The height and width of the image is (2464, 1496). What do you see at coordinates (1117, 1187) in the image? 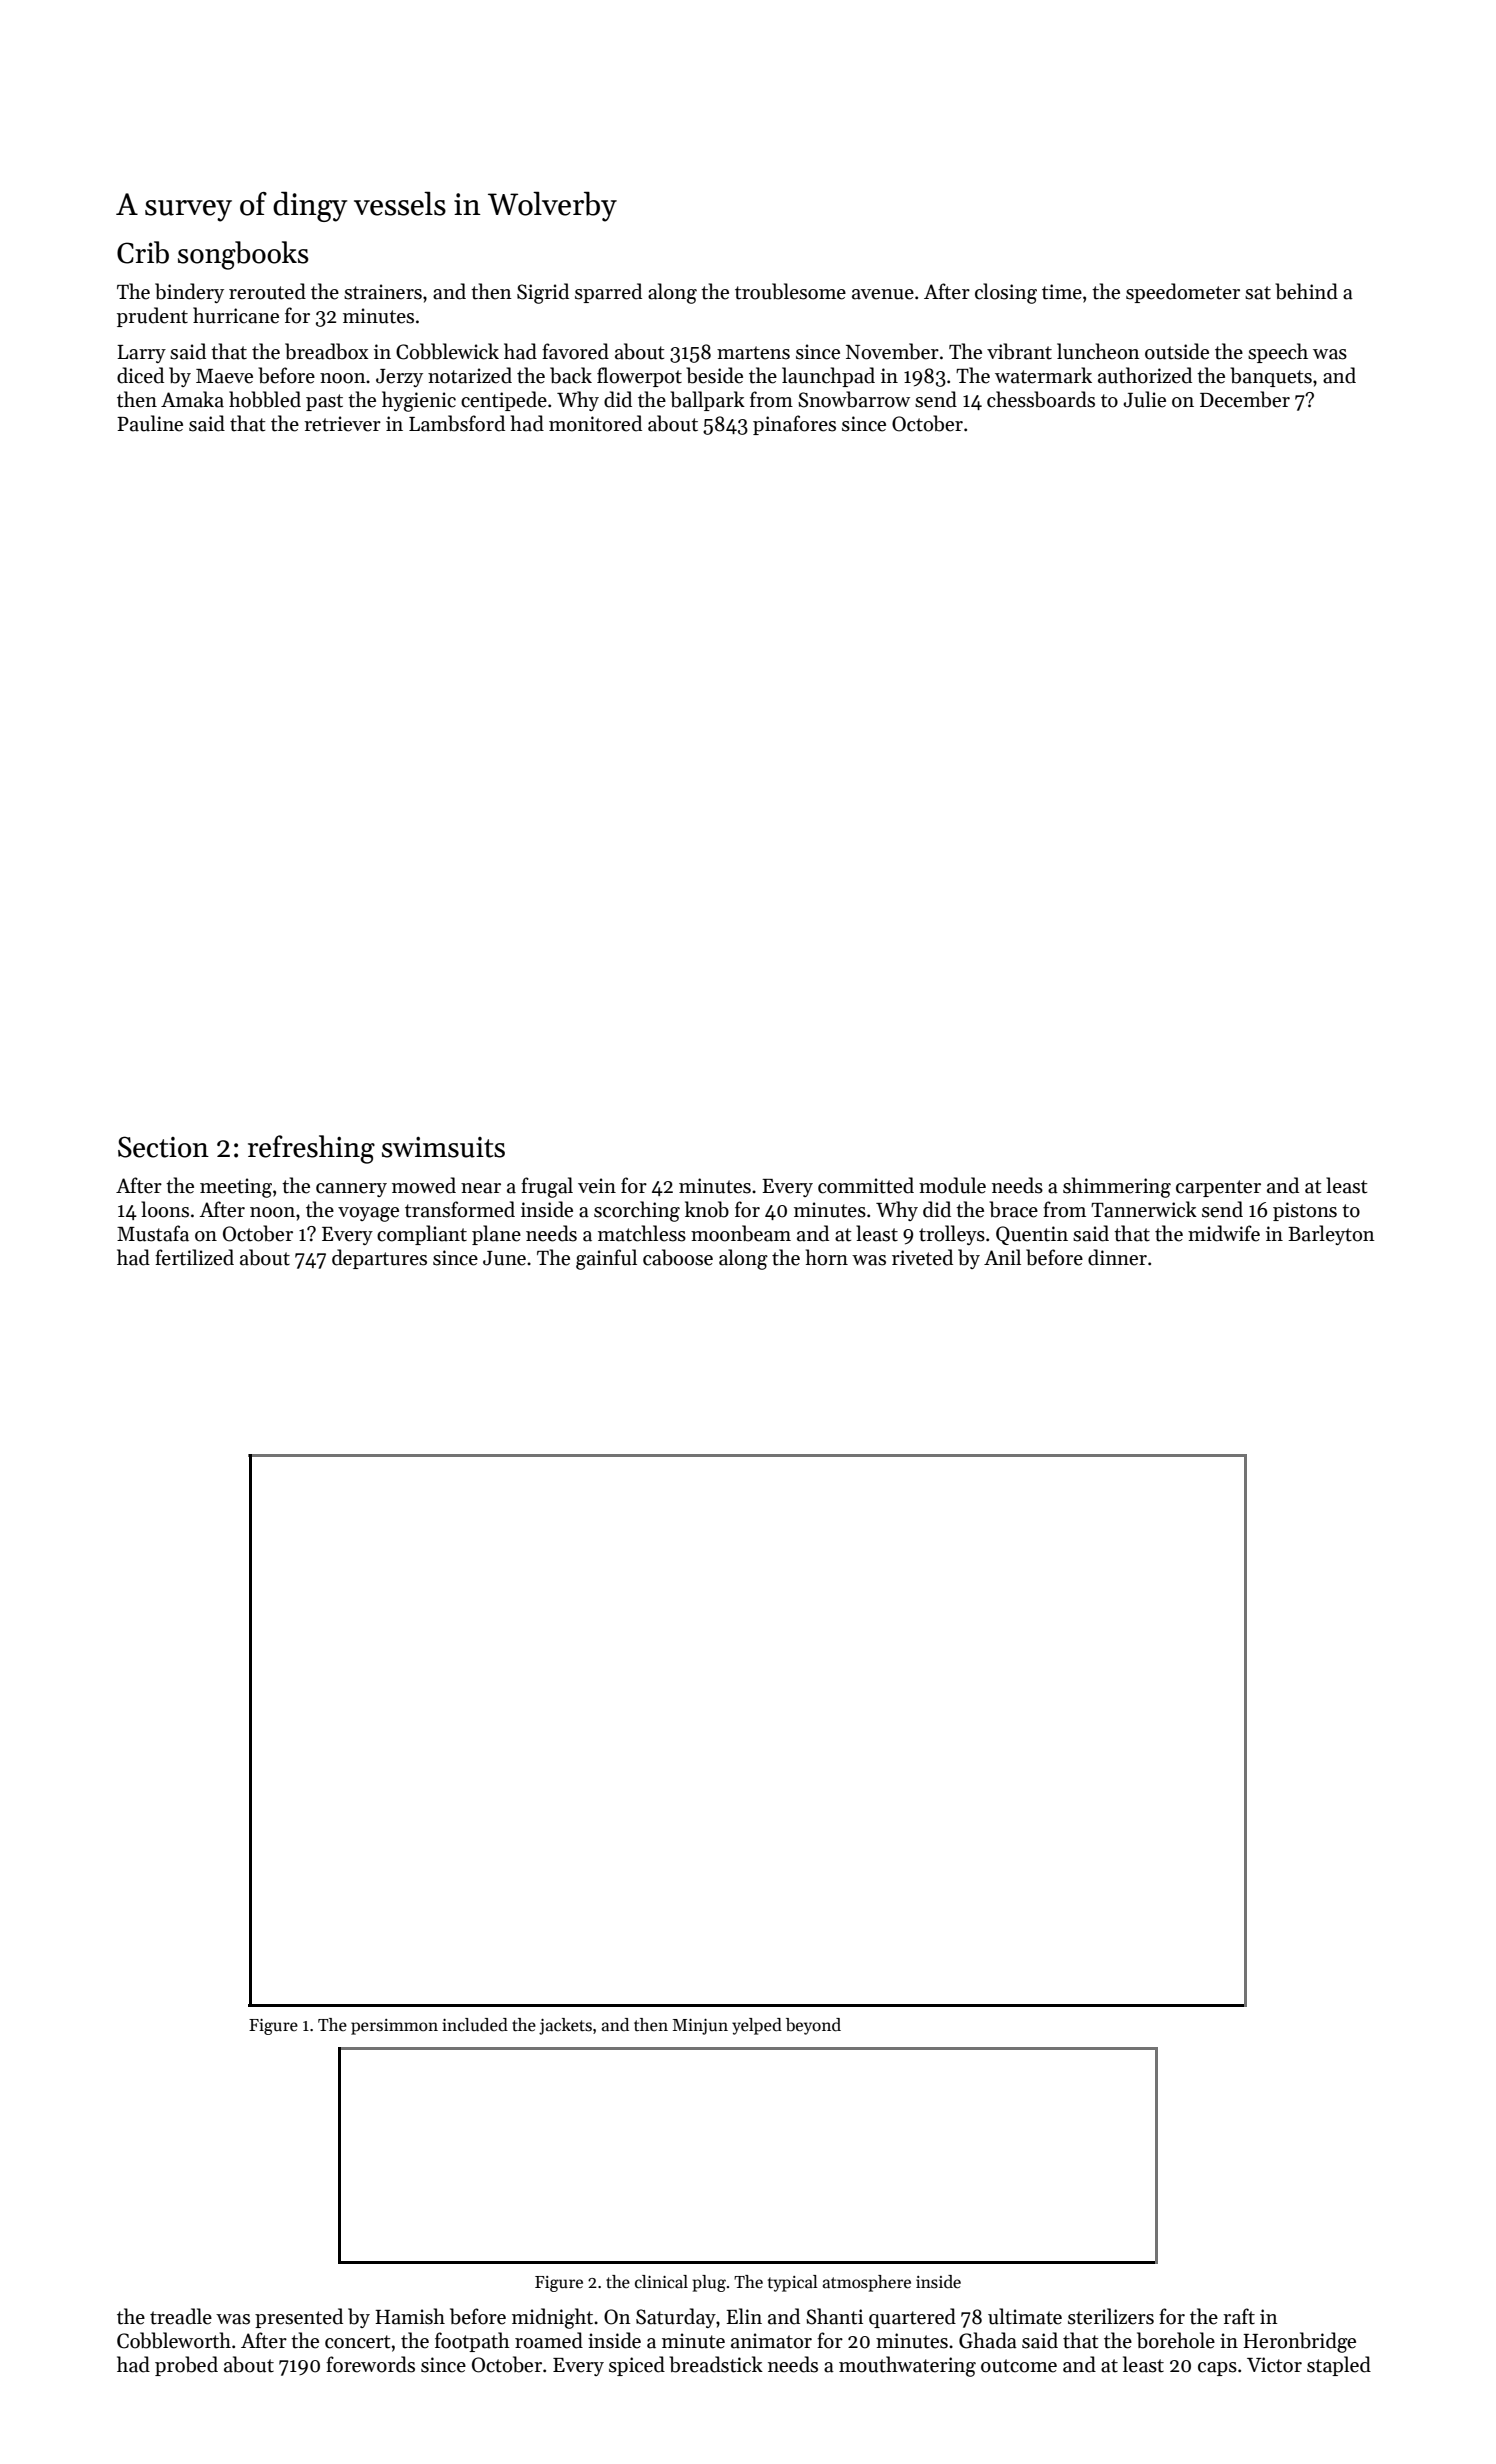
I see `shimmering` at bounding box center [1117, 1187].
